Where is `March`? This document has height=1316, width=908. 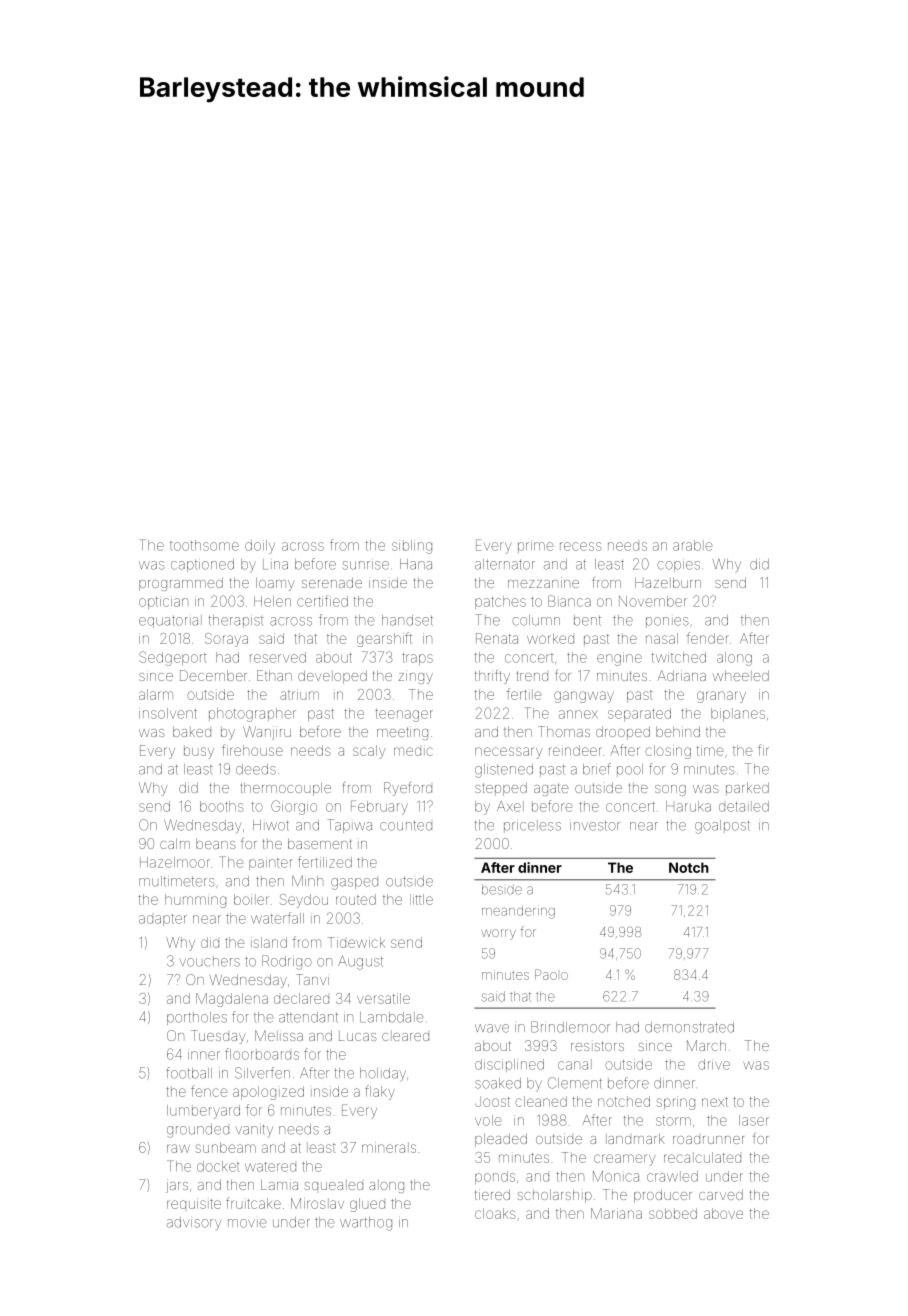 March is located at coordinates (706, 1045).
